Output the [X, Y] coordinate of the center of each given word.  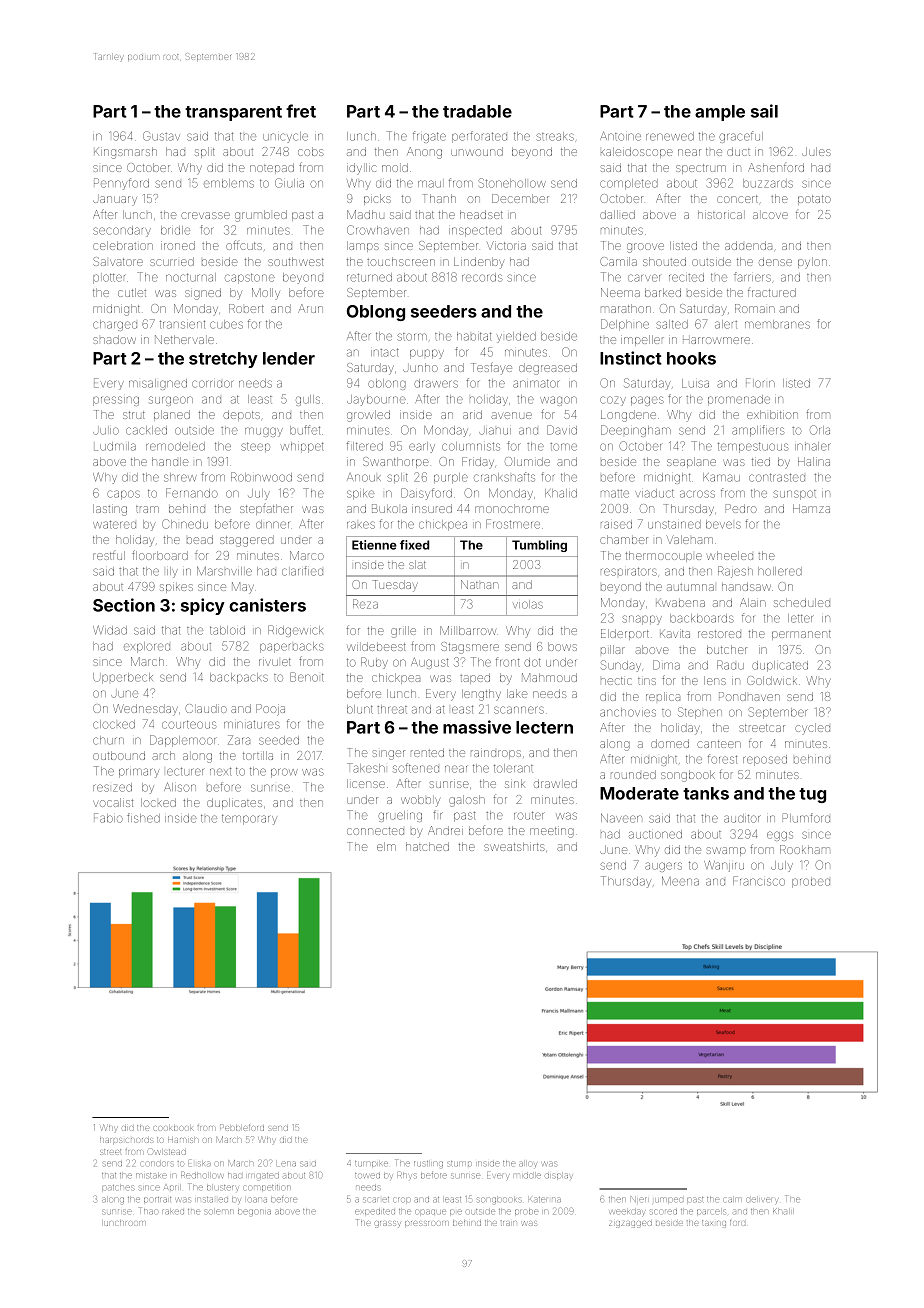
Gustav [161, 136]
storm [412, 337]
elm [386, 846]
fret [301, 111]
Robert [246, 308]
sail [764, 111]
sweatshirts [514, 846]
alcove [770, 215]
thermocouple [664, 556]
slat [417, 564]
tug [812, 795]
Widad [110, 630]
